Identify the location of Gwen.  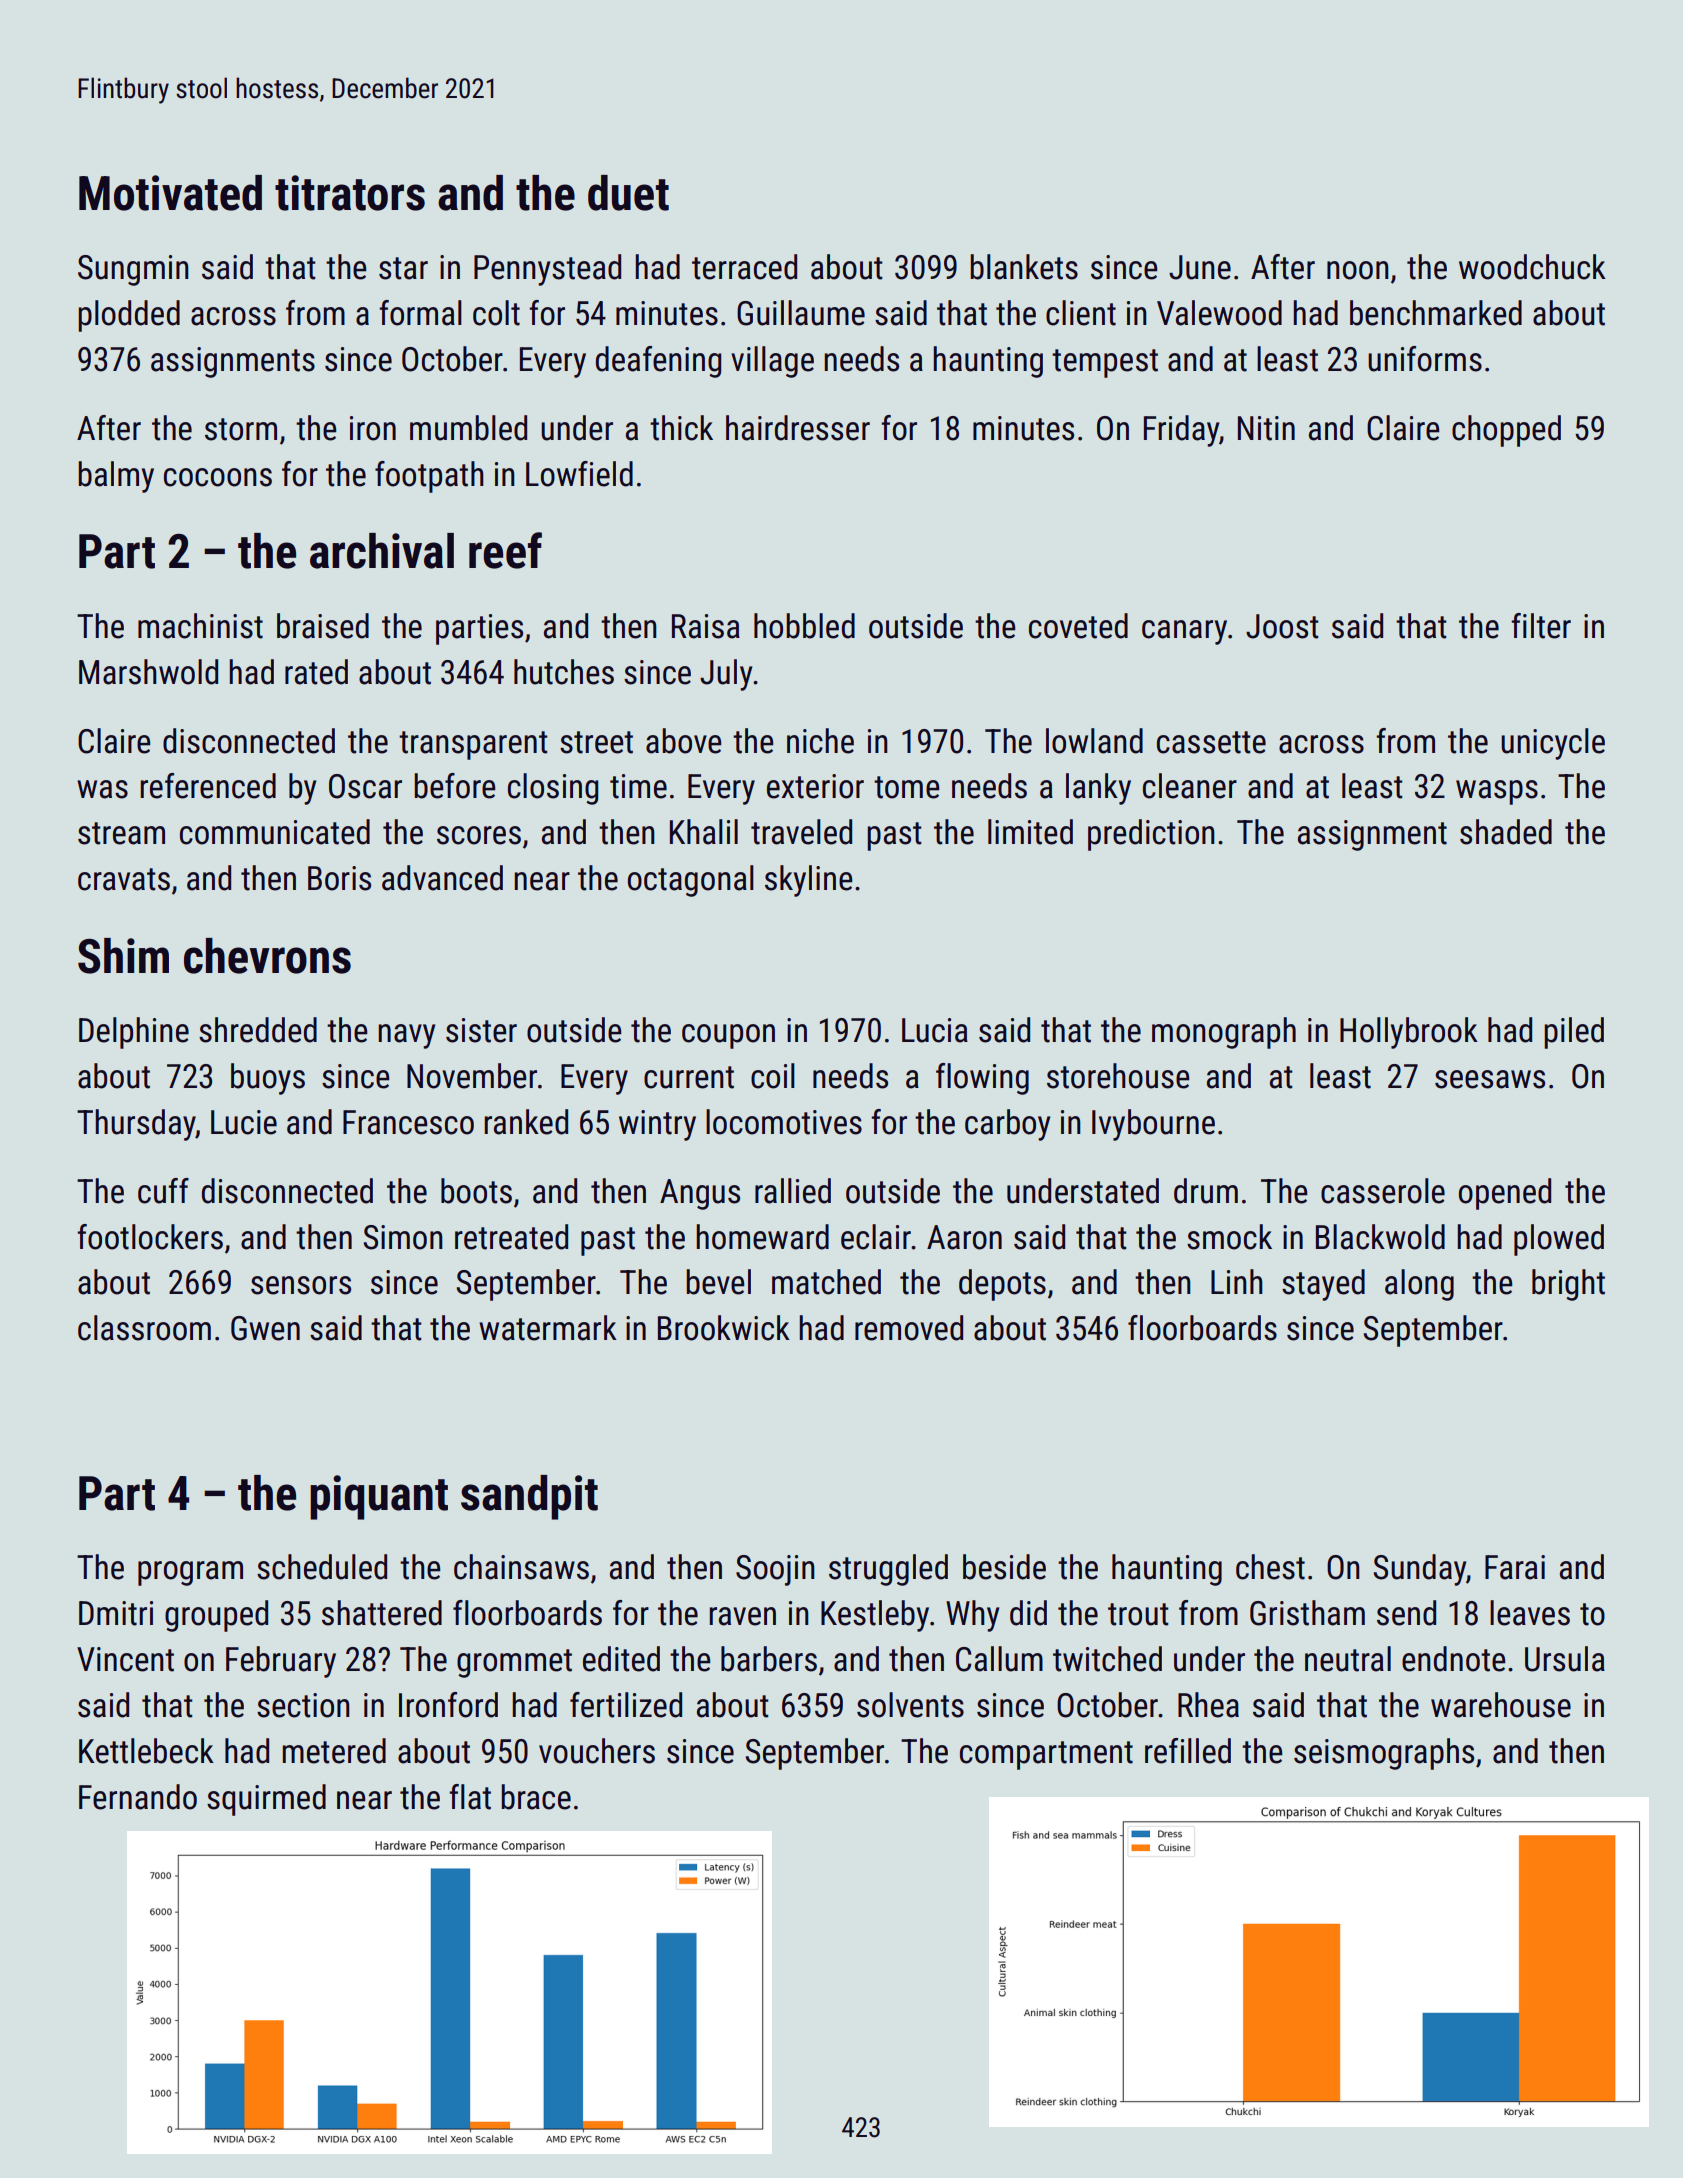
(265, 1328).
